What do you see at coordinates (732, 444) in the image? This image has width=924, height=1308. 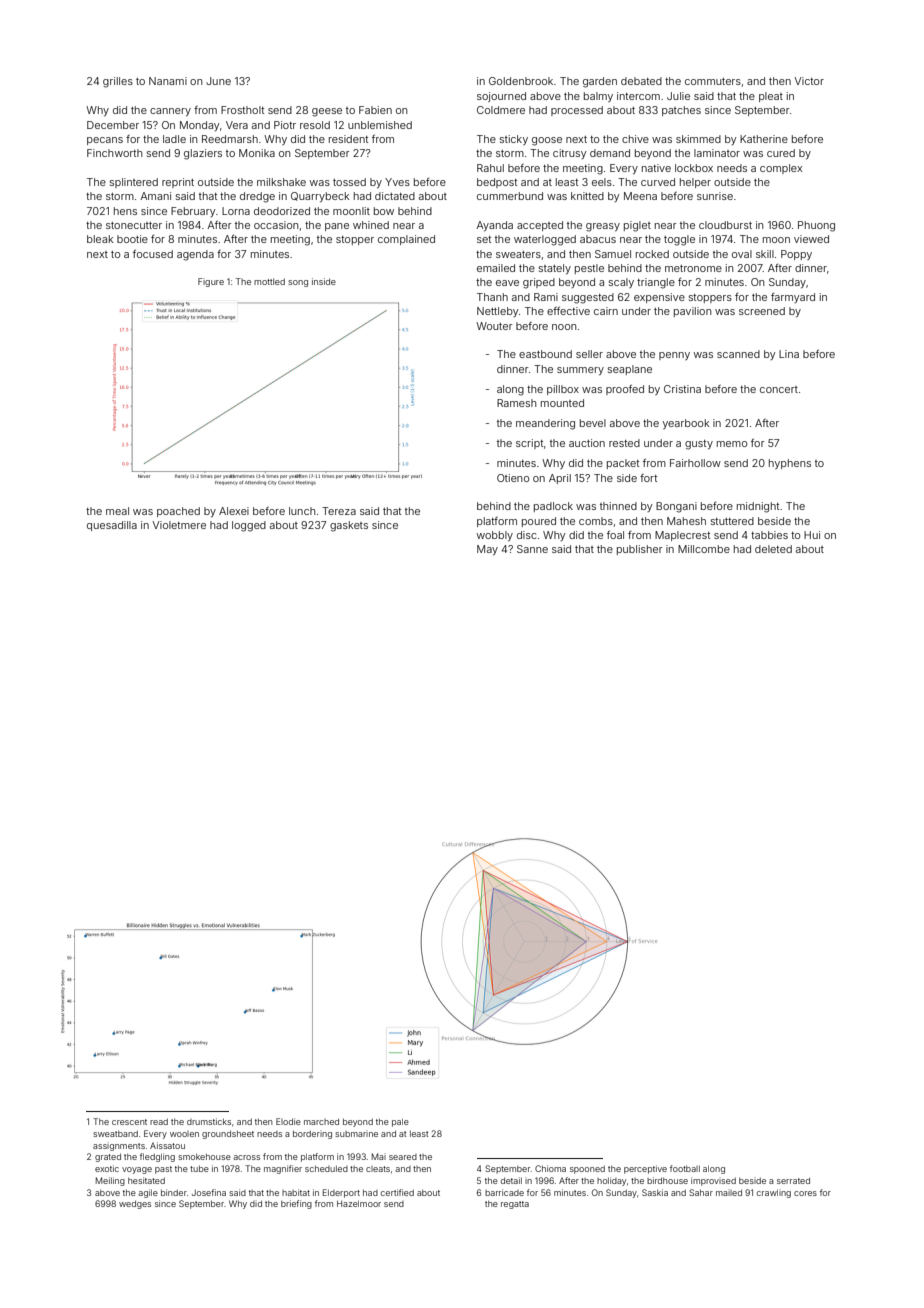 I see `memo` at bounding box center [732, 444].
